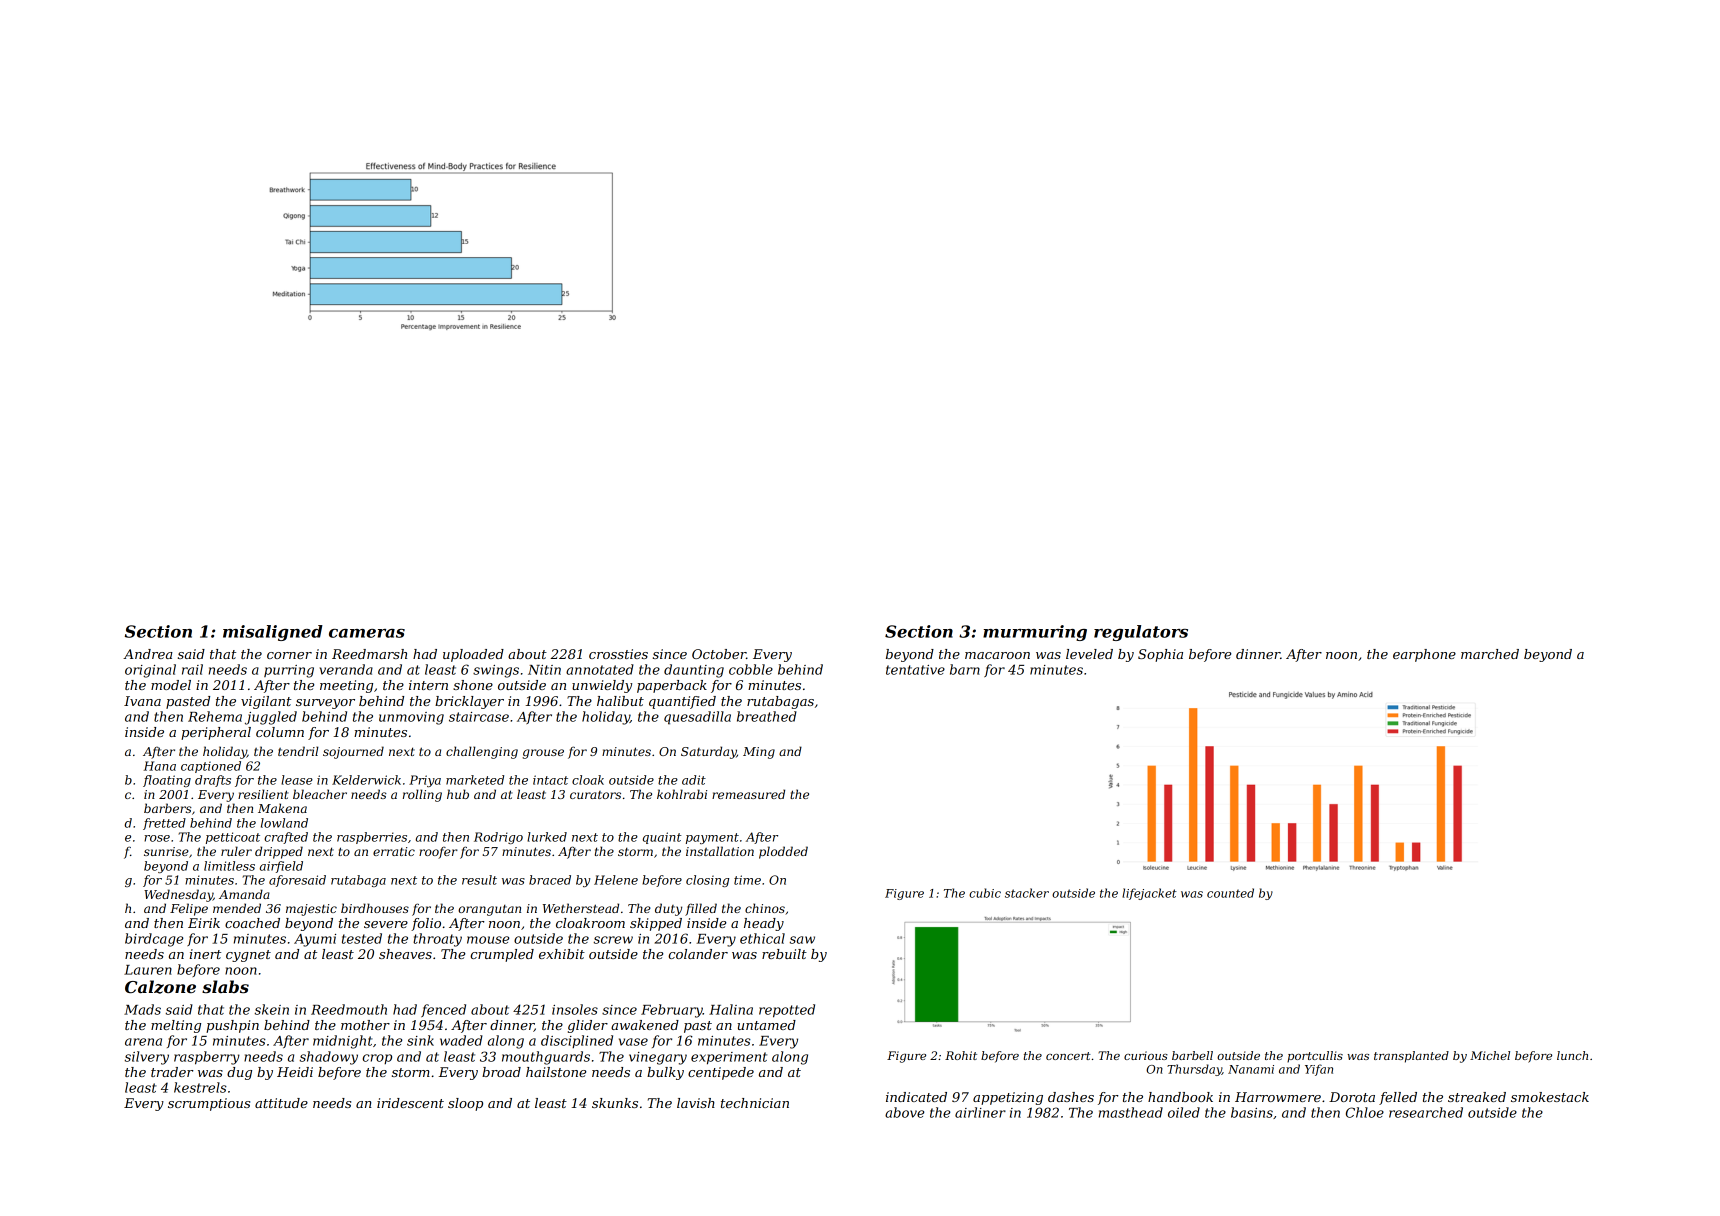  Describe the element at coordinates (289, 655) in the image. I see `corner` at that location.
